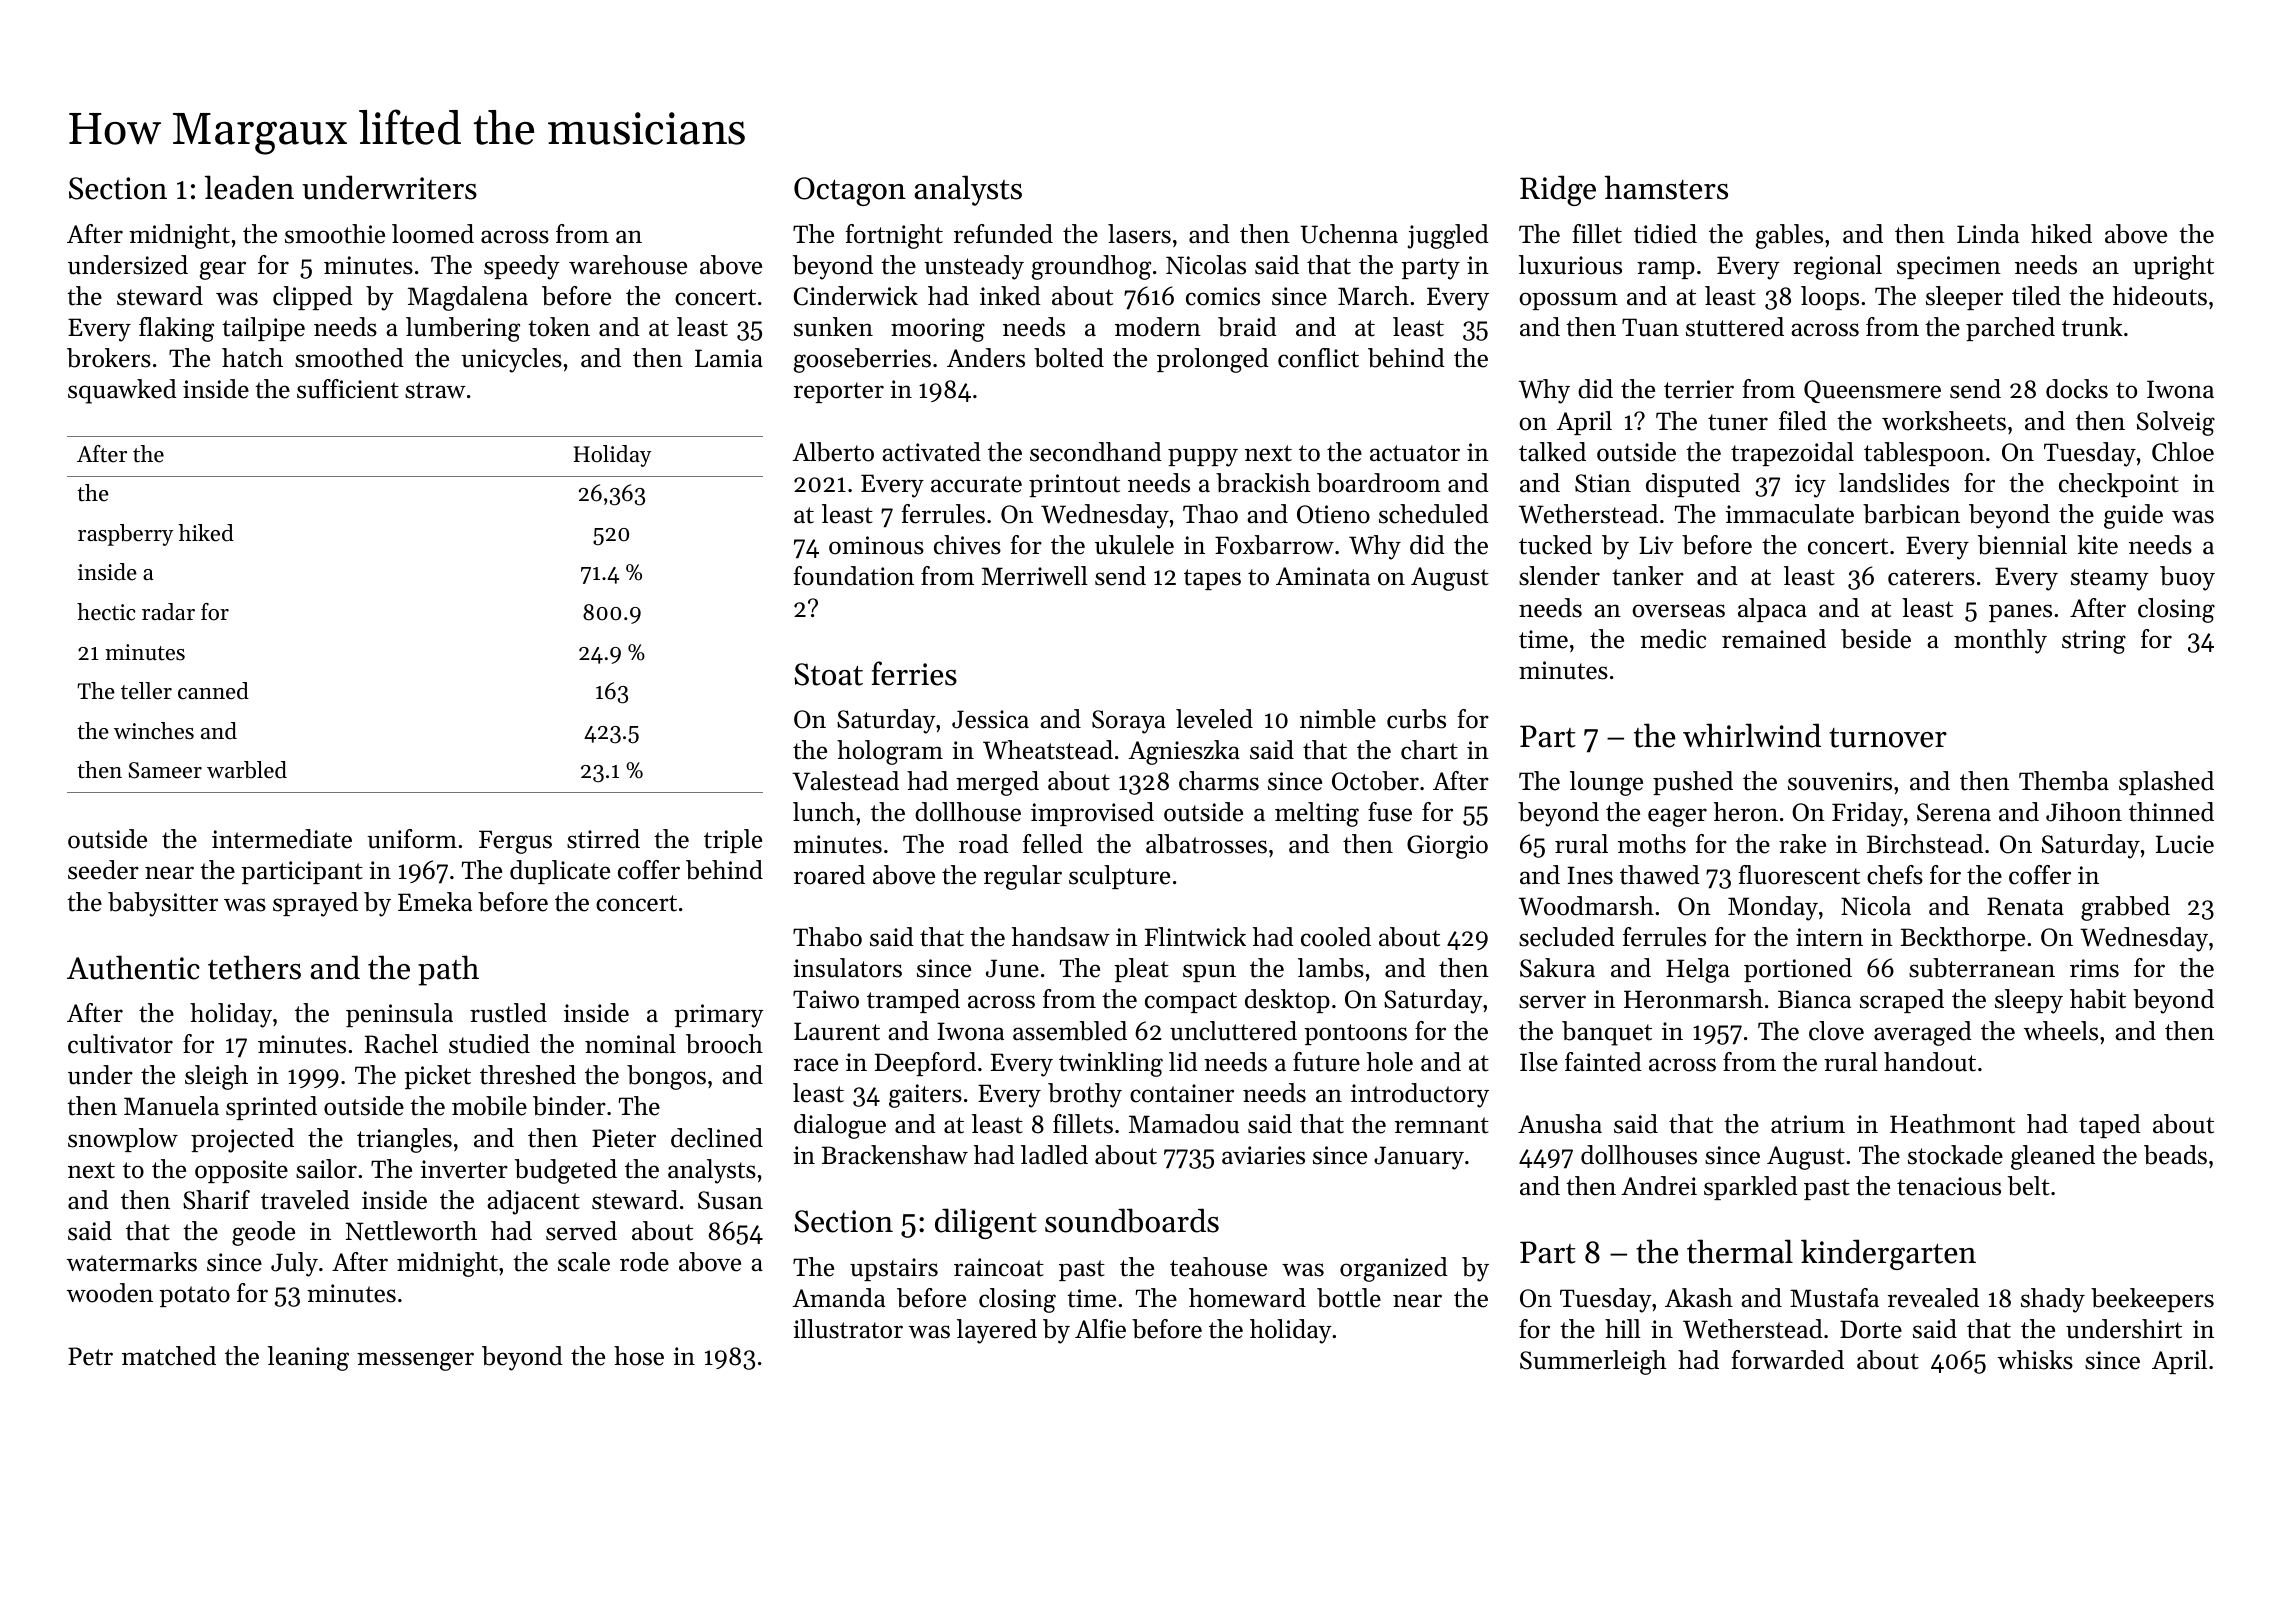  I want to click on thinned, so click(2171, 812).
